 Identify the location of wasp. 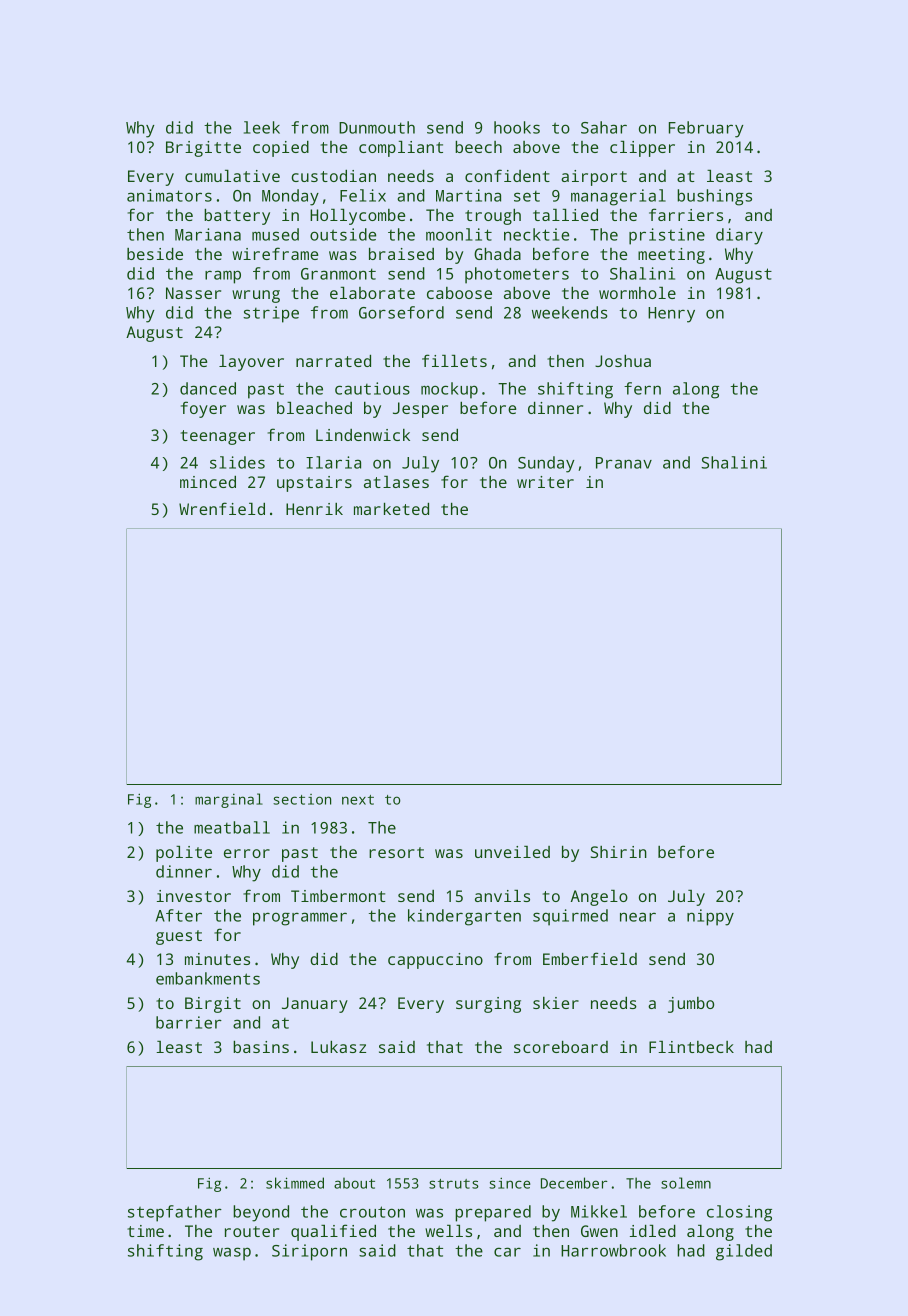
(232, 1254).
